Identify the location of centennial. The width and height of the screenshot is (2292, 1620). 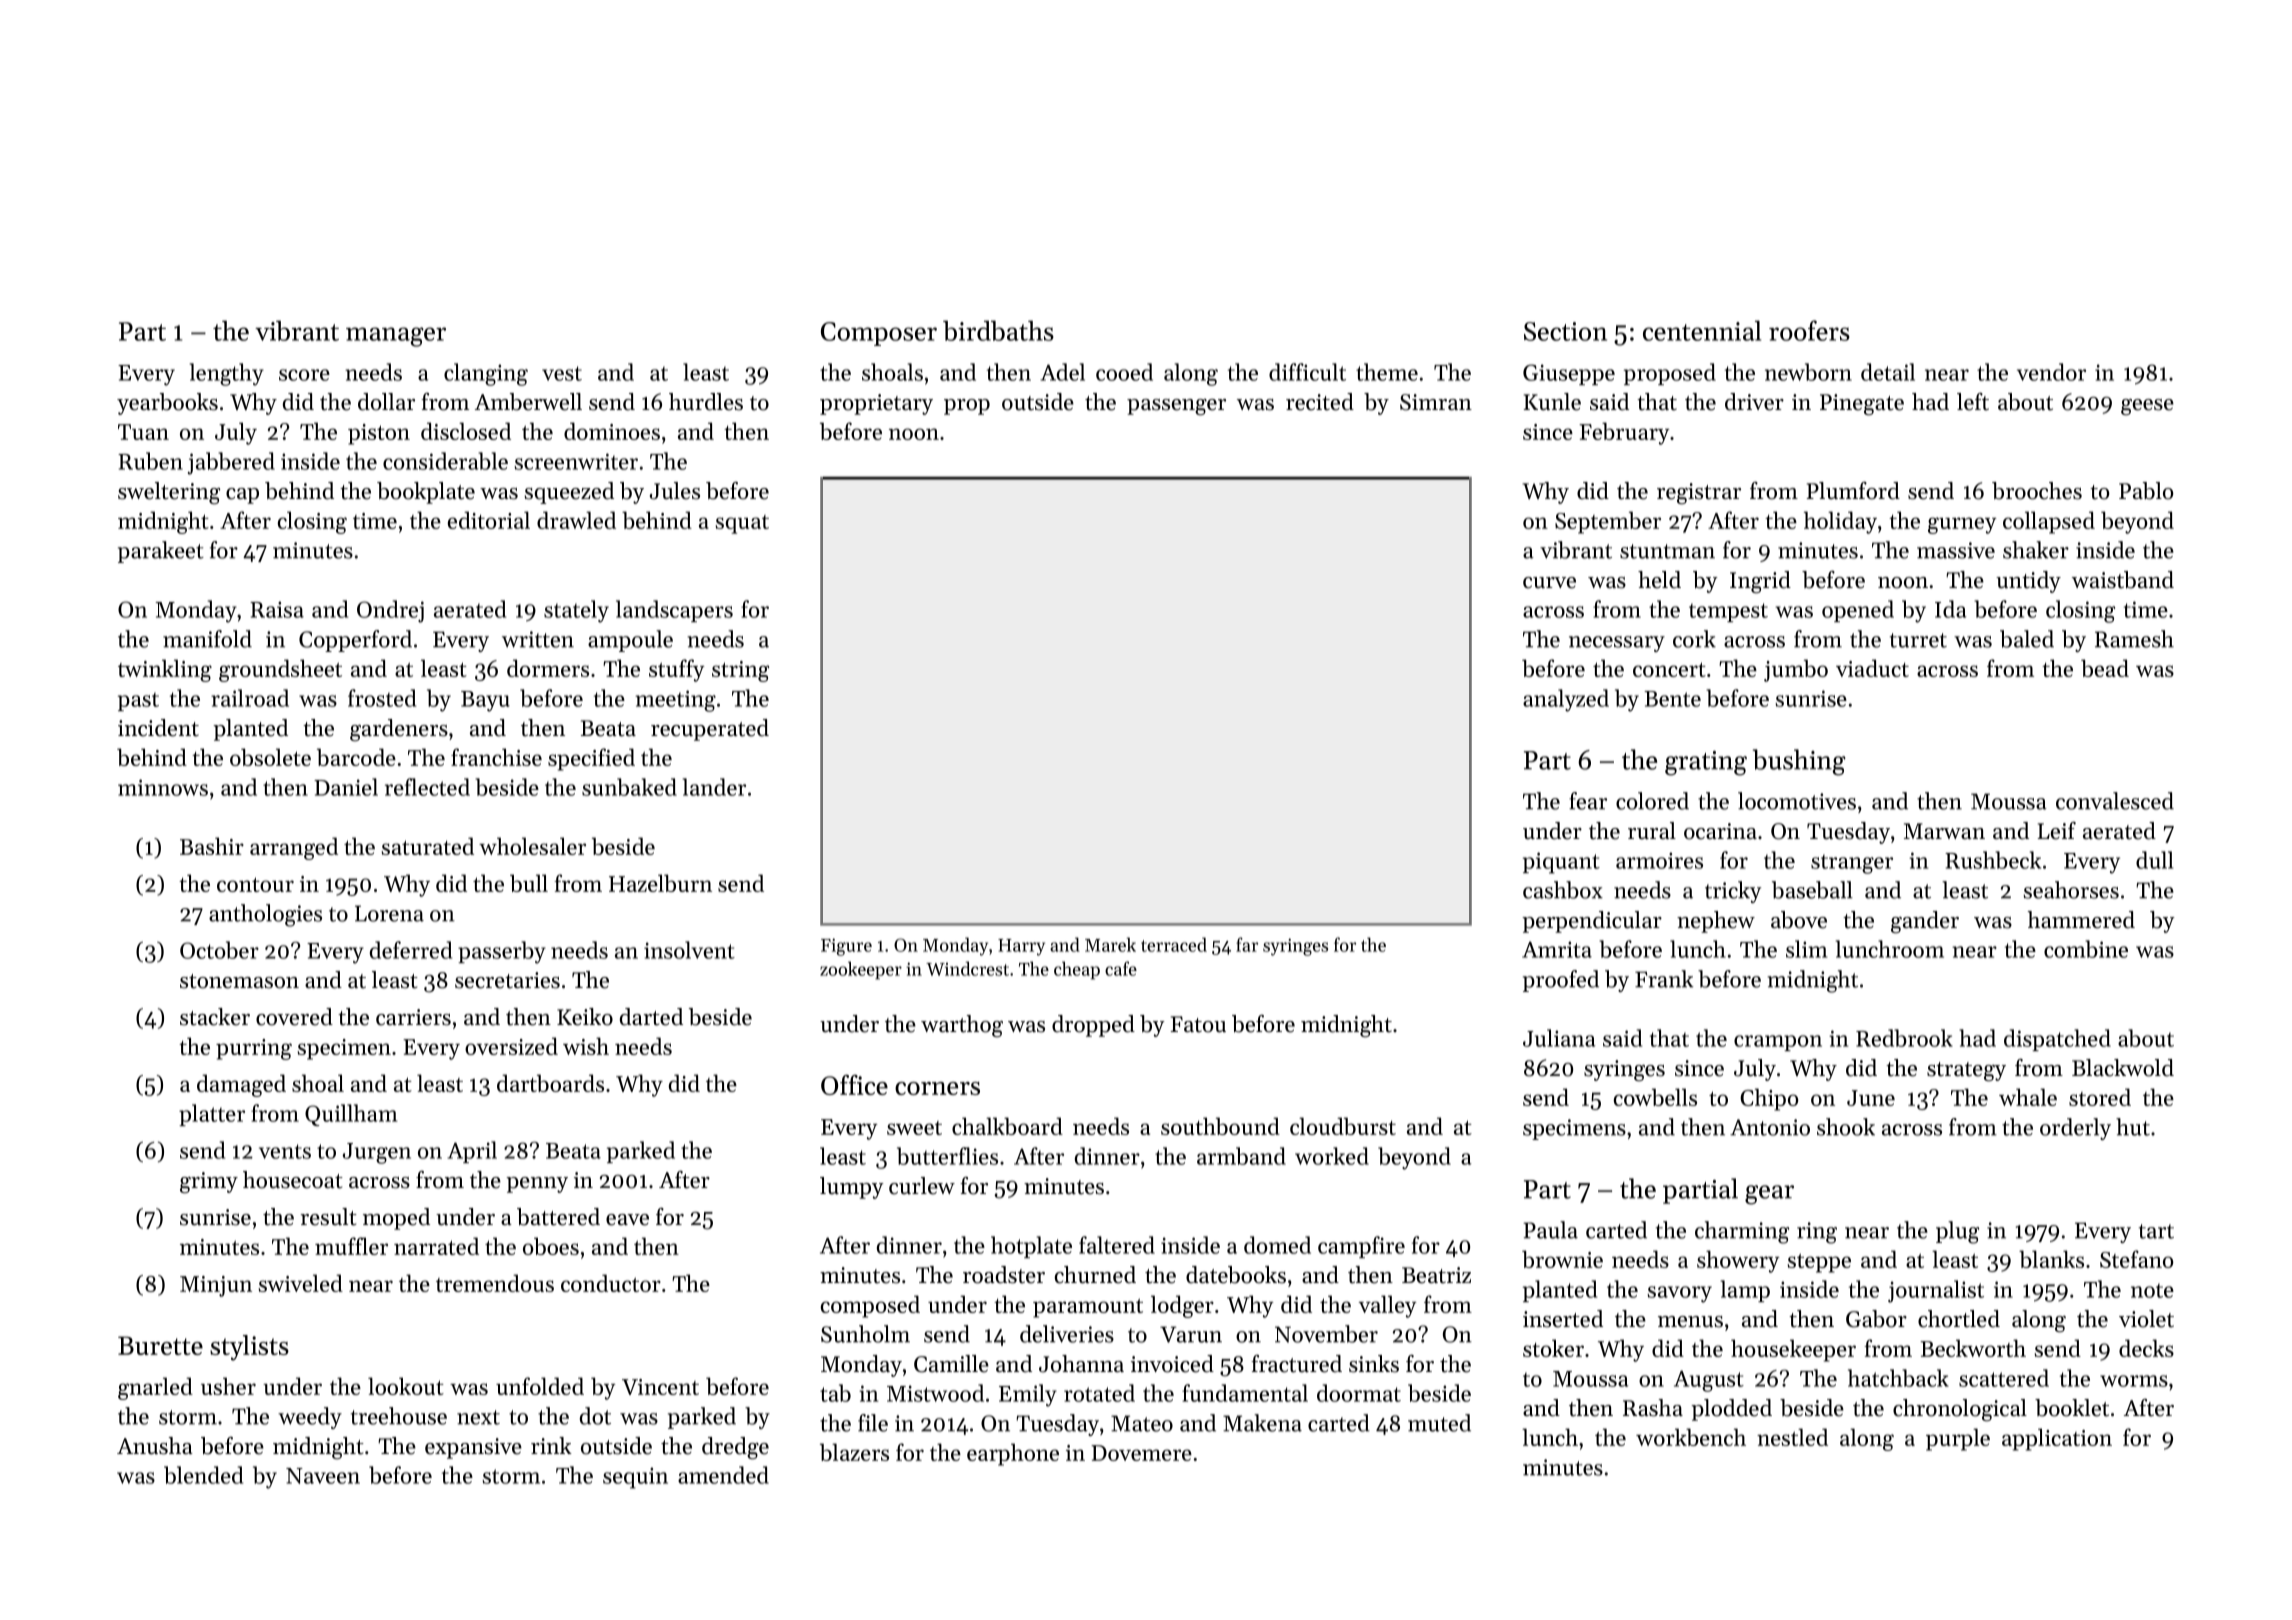
(1702, 330).
